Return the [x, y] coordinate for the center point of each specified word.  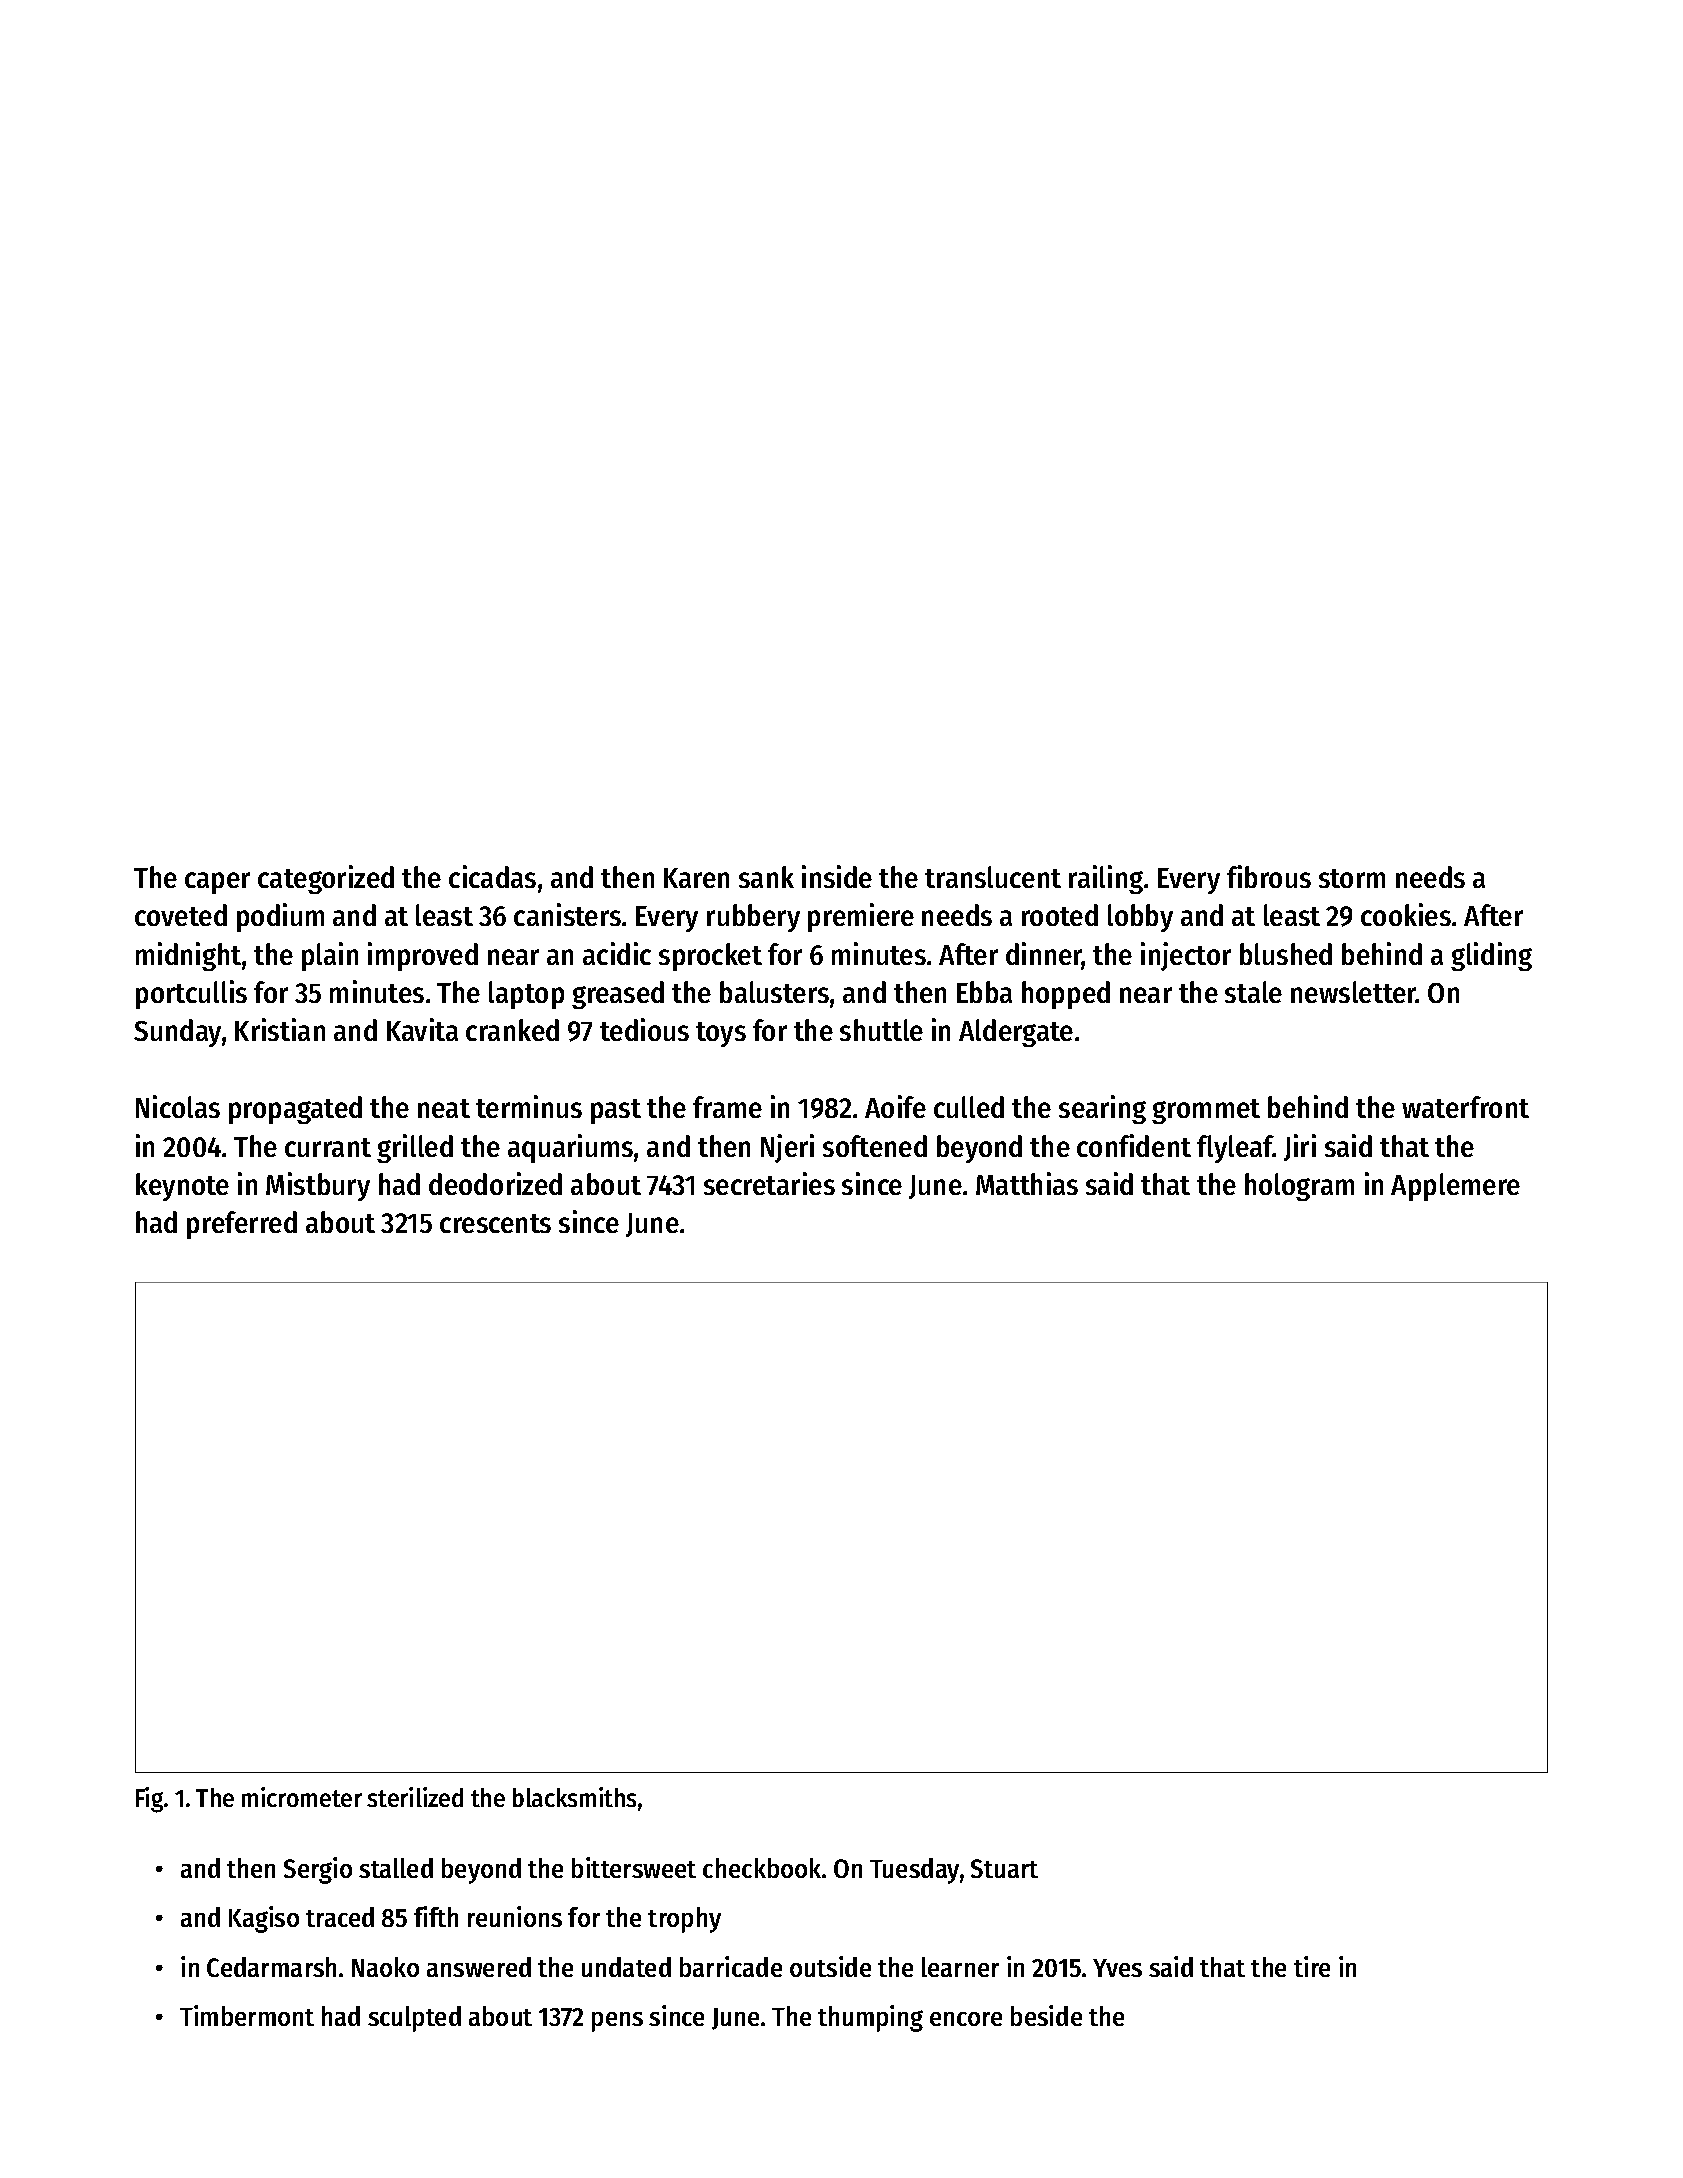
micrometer [302, 1797]
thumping [870, 2018]
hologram [1299, 1187]
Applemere [1455, 1187]
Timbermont [247, 2015]
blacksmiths [574, 1797]
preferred [242, 1225]
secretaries [769, 1183]
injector [1186, 956]
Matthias [1027, 1183]
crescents [495, 1223]
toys [721, 1034]
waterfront [1465, 1107]
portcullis [191, 994]
